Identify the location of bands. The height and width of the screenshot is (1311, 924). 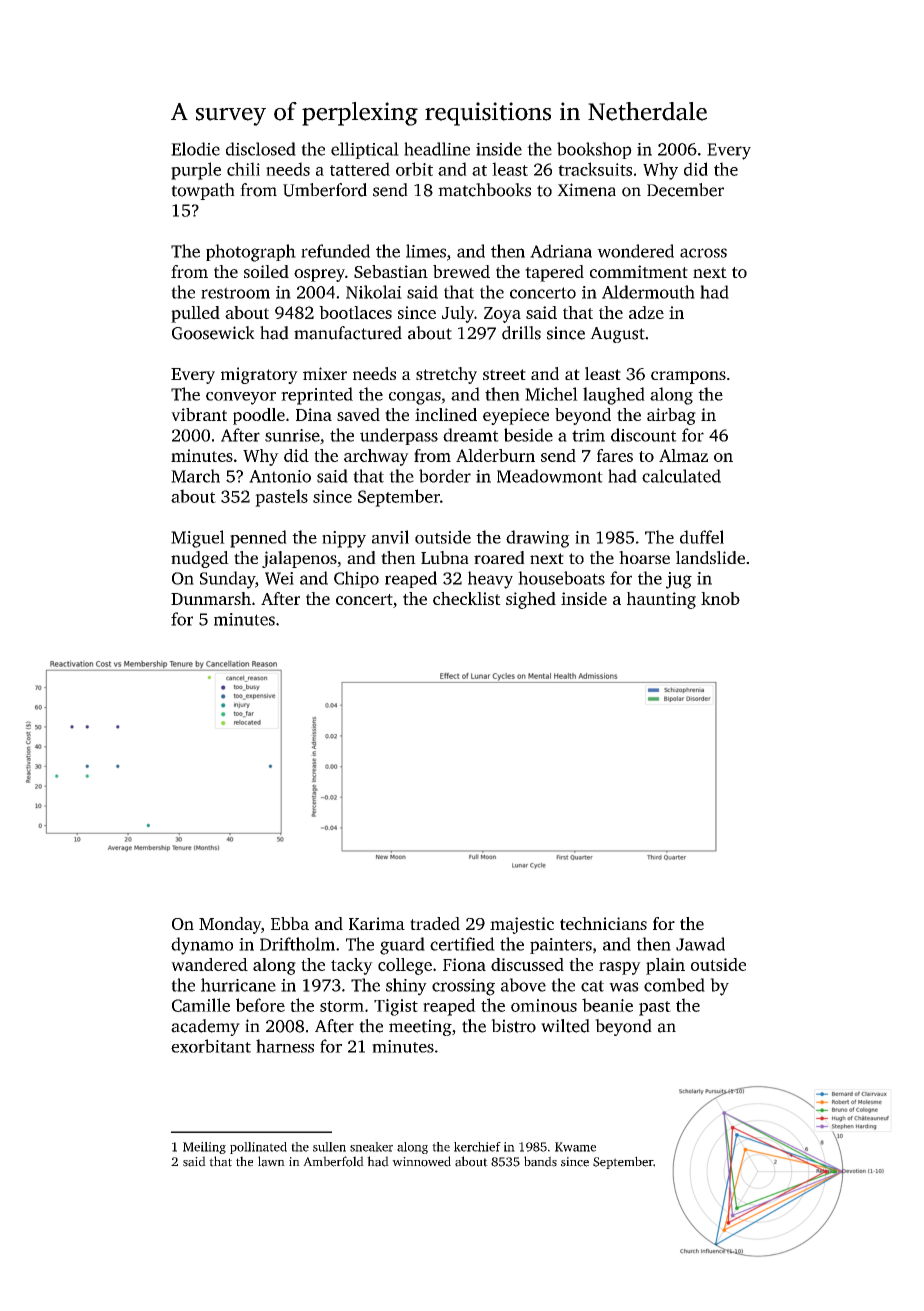
(540, 1161).
